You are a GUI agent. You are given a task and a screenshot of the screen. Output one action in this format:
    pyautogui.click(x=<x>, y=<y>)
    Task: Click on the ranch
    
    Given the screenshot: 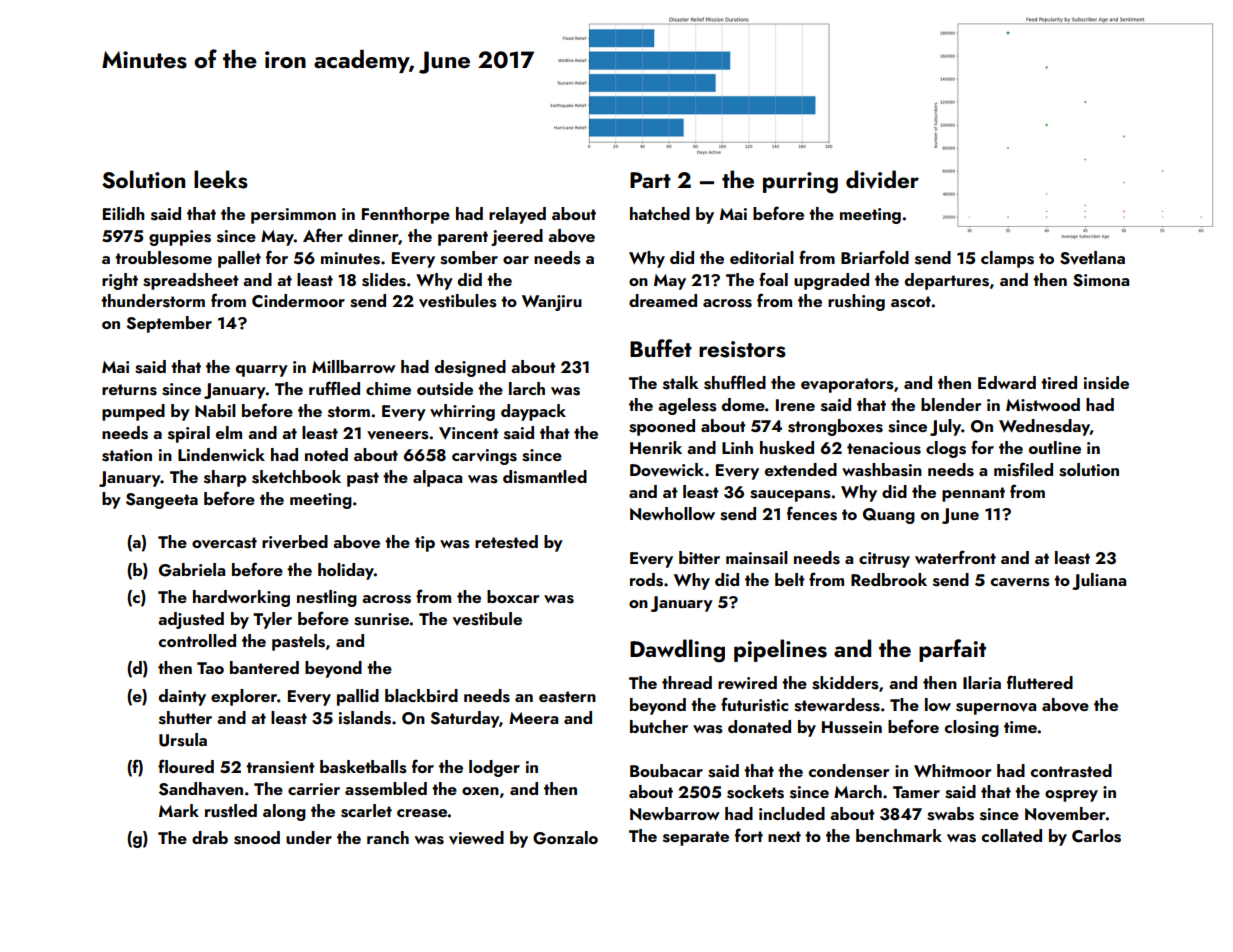 What is the action you would take?
    pyautogui.click(x=388, y=837)
